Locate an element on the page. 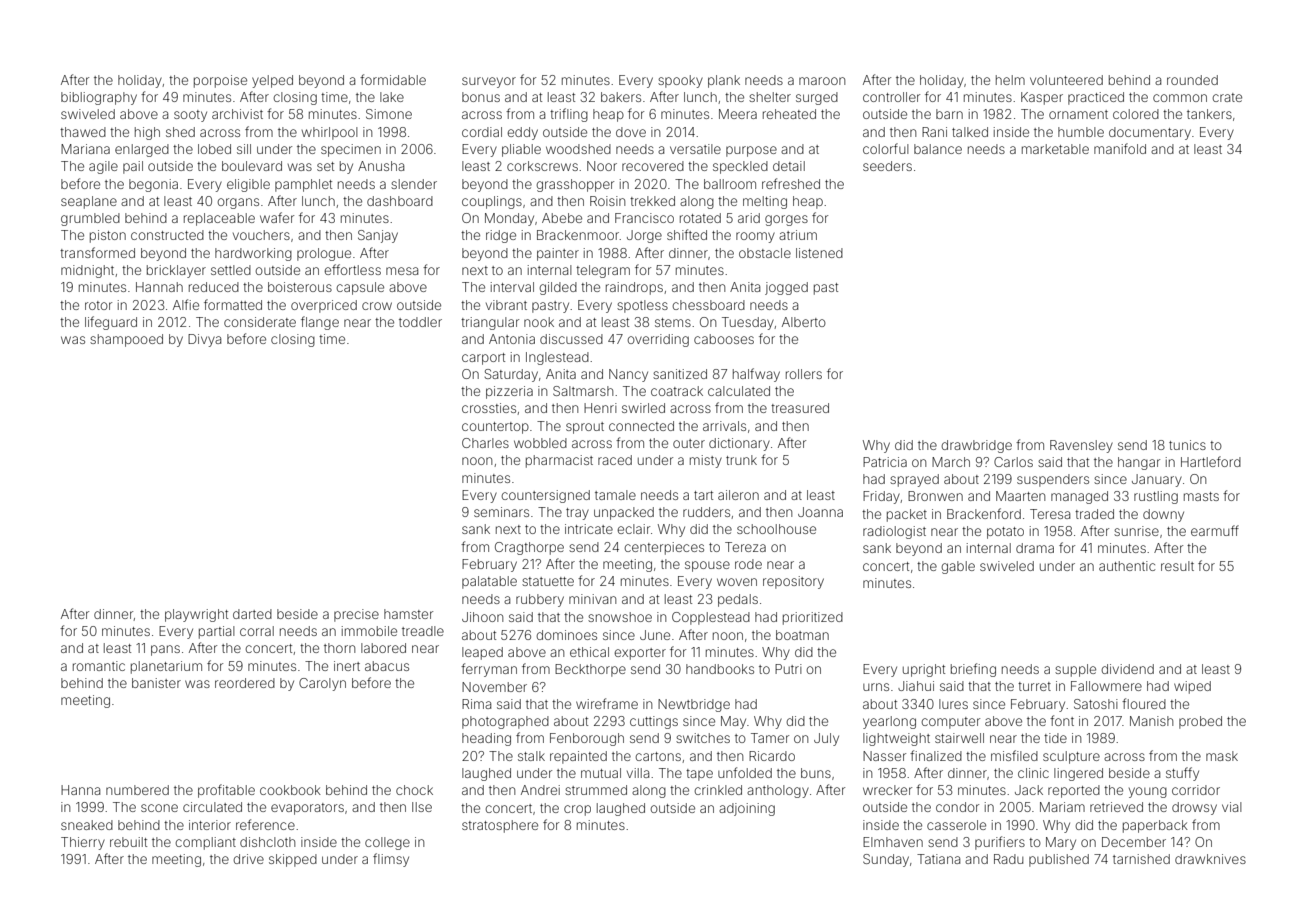  trunk is located at coordinates (741, 460).
